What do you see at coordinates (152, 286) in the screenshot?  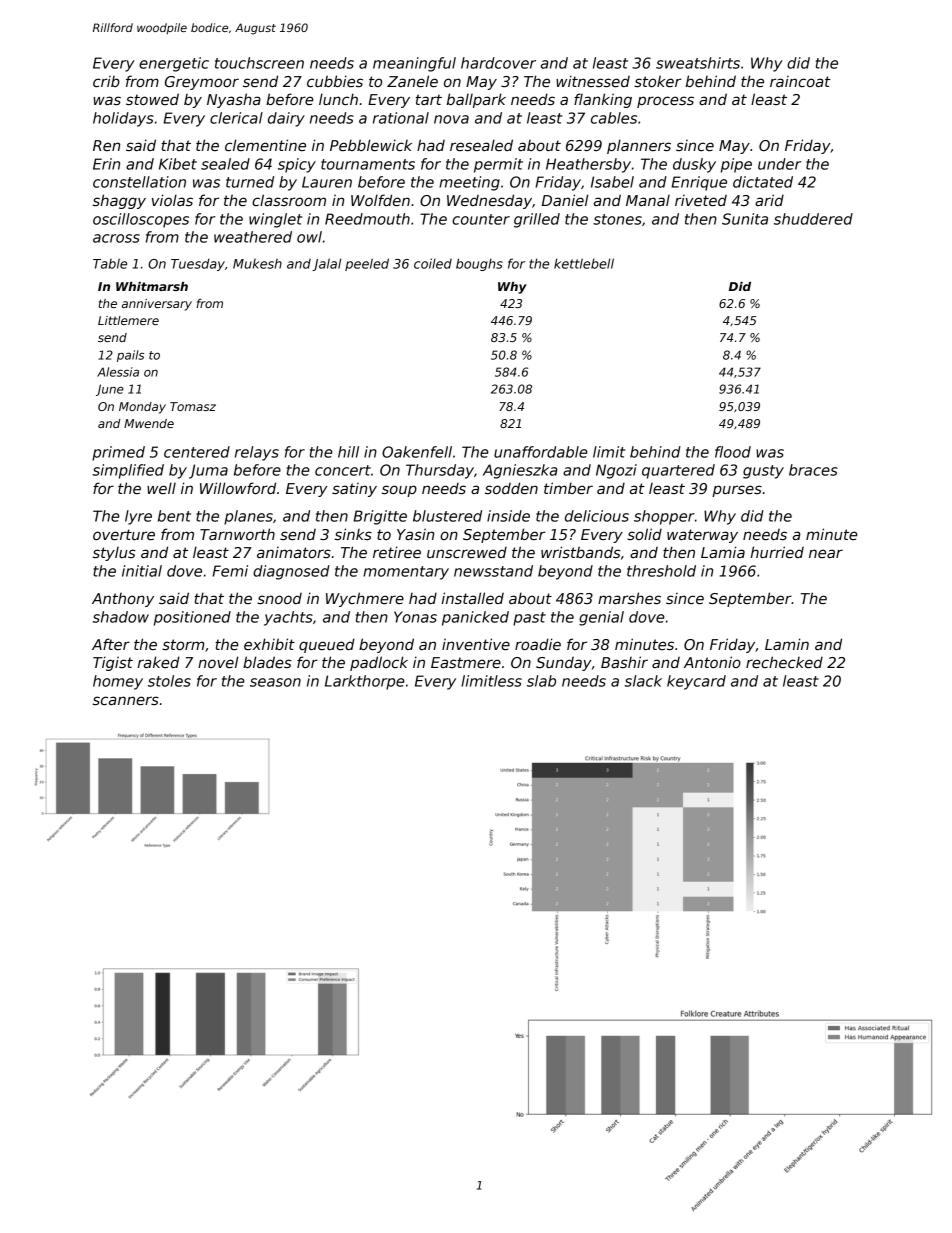 I see `Whitmarsh` at bounding box center [152, 286].
